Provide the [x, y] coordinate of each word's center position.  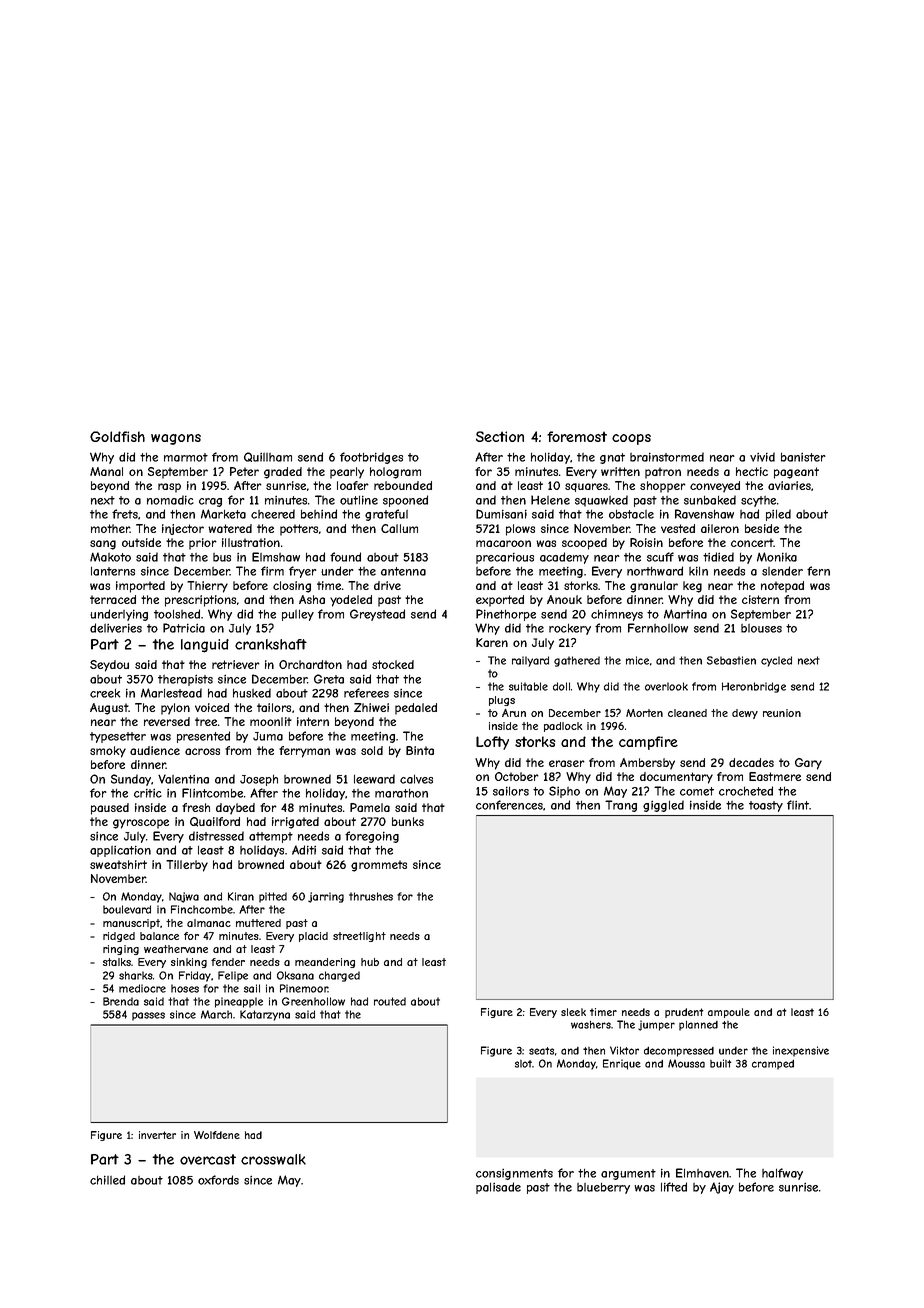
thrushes [371, 896]
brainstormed [667, 457]
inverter [157, 1135]
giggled [663, 806]
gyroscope [141, 824]
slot [523, 1064]
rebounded [403, 485]
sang [103, 545]
